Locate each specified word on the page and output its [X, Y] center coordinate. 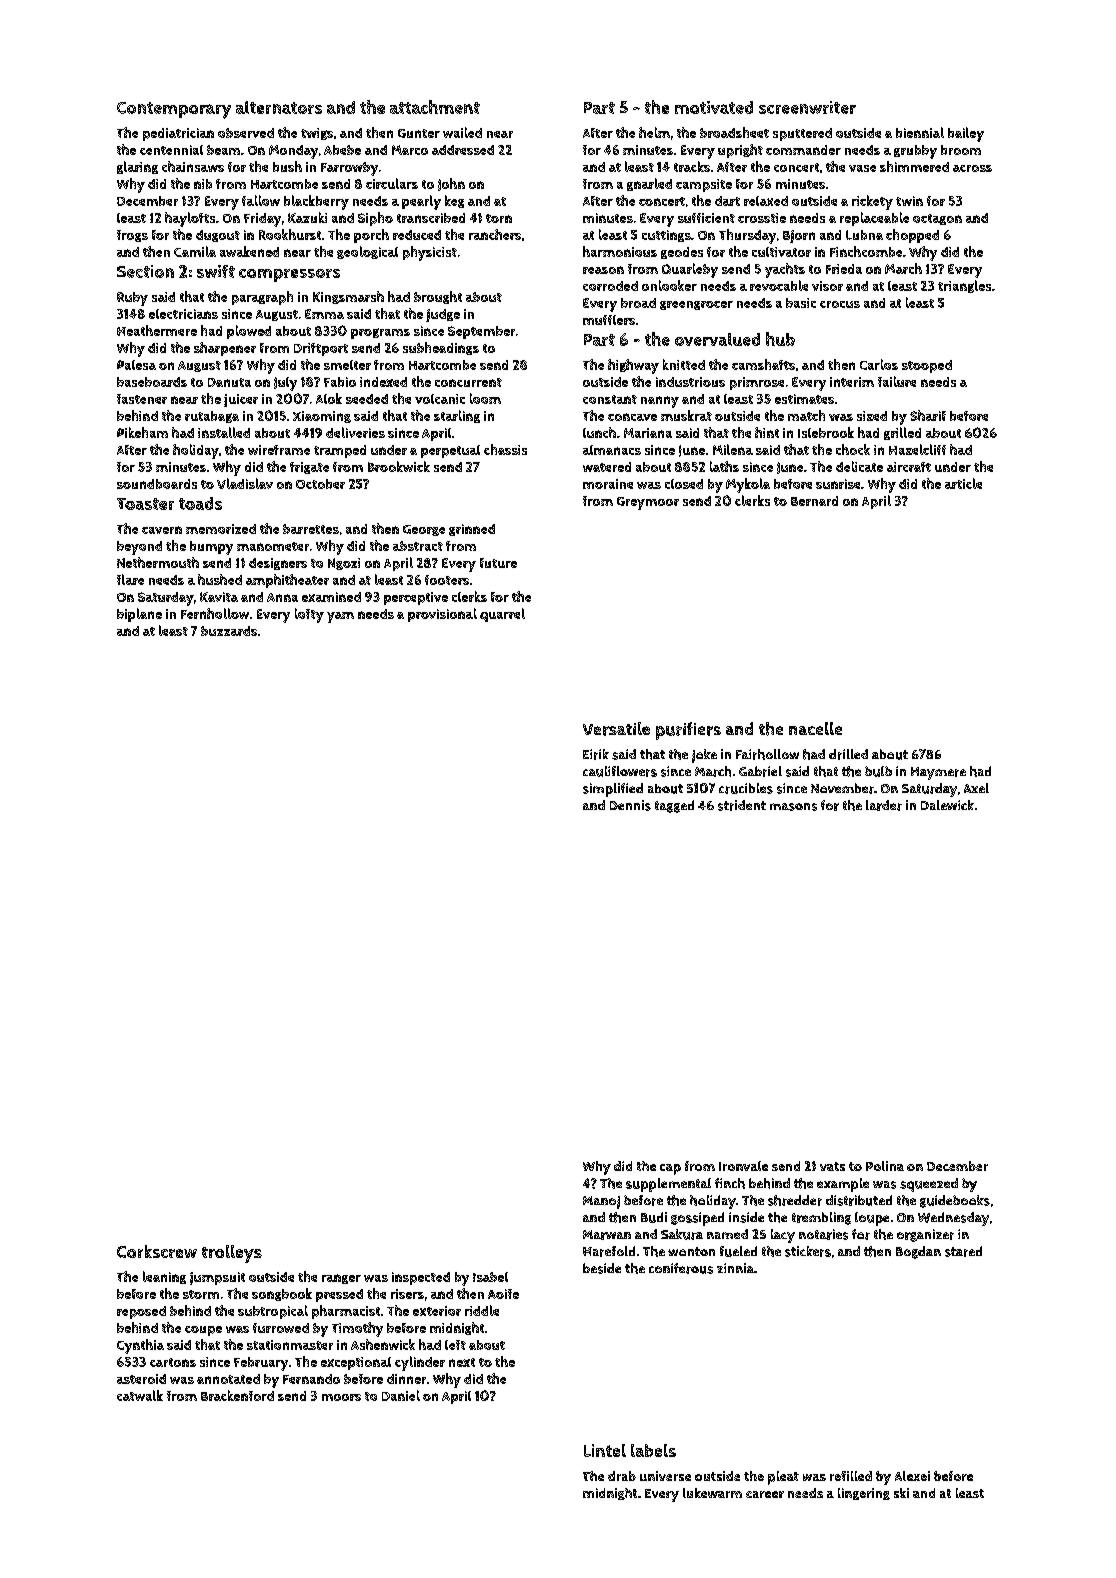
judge [443, 315]
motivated [714, 107]
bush [287, 166]
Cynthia [140, 1346]
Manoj [601, 1202]
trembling [821, 1218]
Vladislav [245, 483]
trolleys [232, 1254]
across [972, 168]
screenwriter [807, 107]
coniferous [681, 1268]
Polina [885, 1166]
